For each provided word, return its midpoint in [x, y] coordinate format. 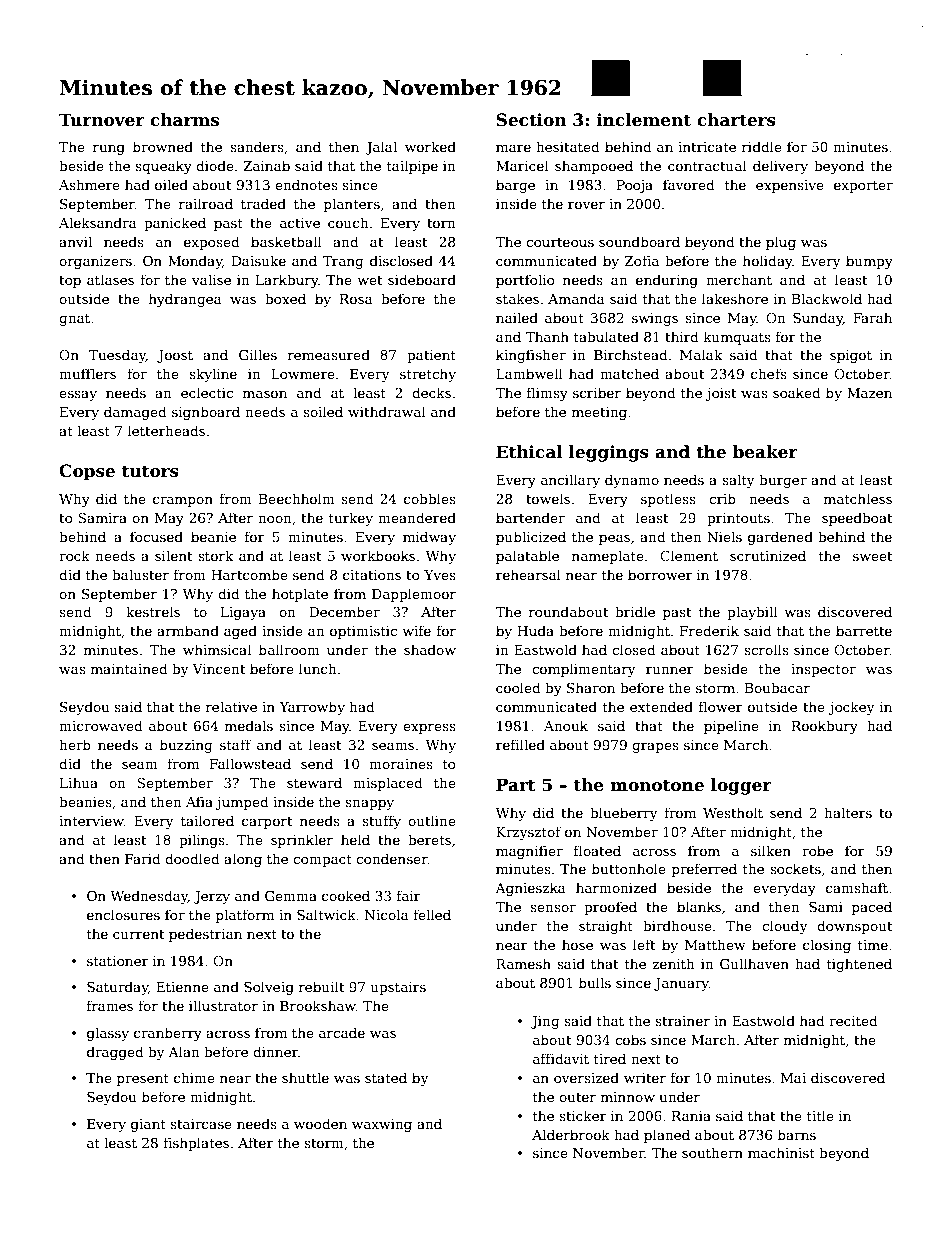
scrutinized [768, 555]
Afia [199, 801]
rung [109, 150]
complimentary [583, 670]
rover [586, 205]
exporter [863, 187]
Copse [87, 472]
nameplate [608, 557]
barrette [864, 630]
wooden [320, 1123]
